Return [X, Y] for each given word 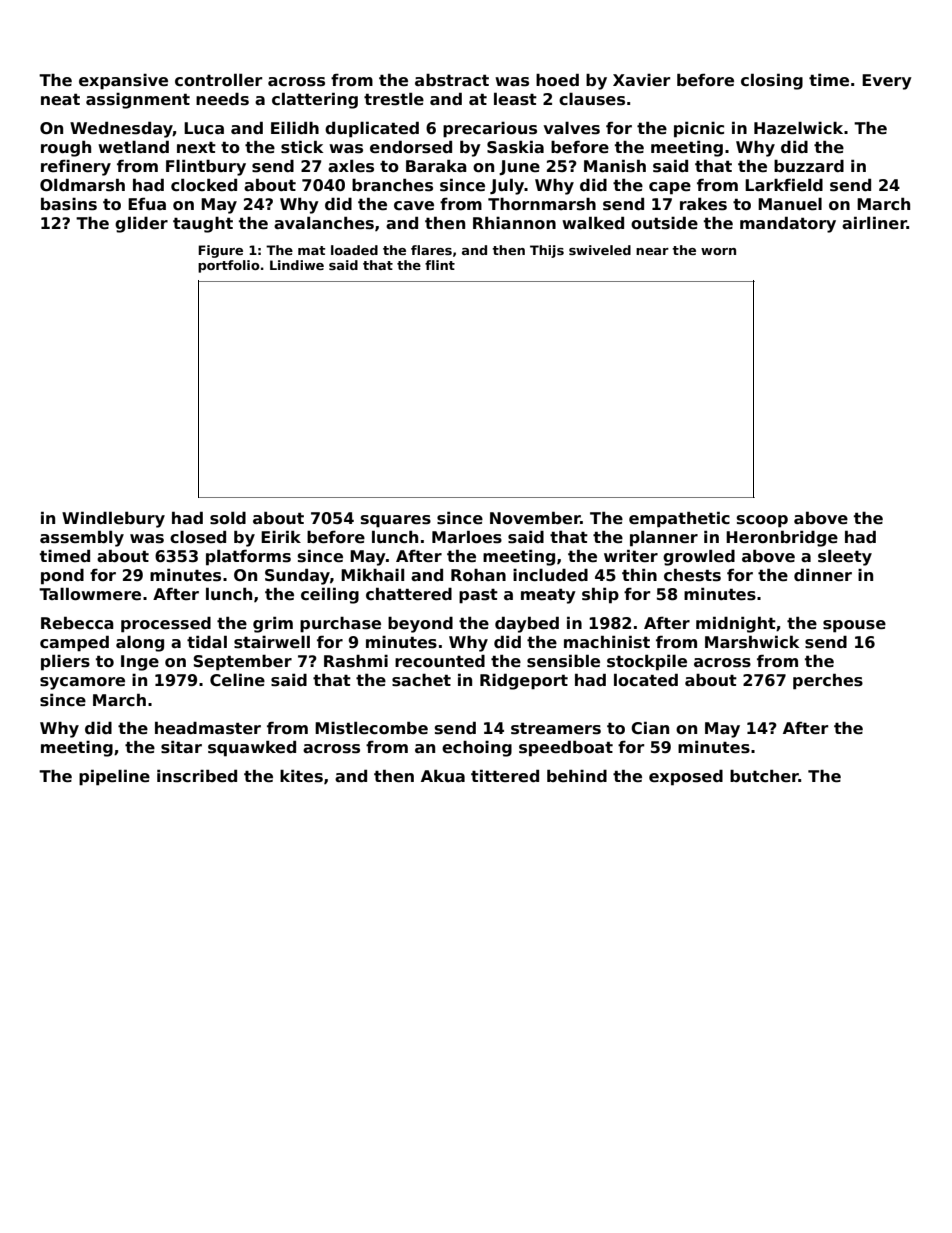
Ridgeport [524, 681]
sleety [845, 558]
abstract [452, 80]
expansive [123, 82]
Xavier [641, 80]
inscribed [197, 776]
